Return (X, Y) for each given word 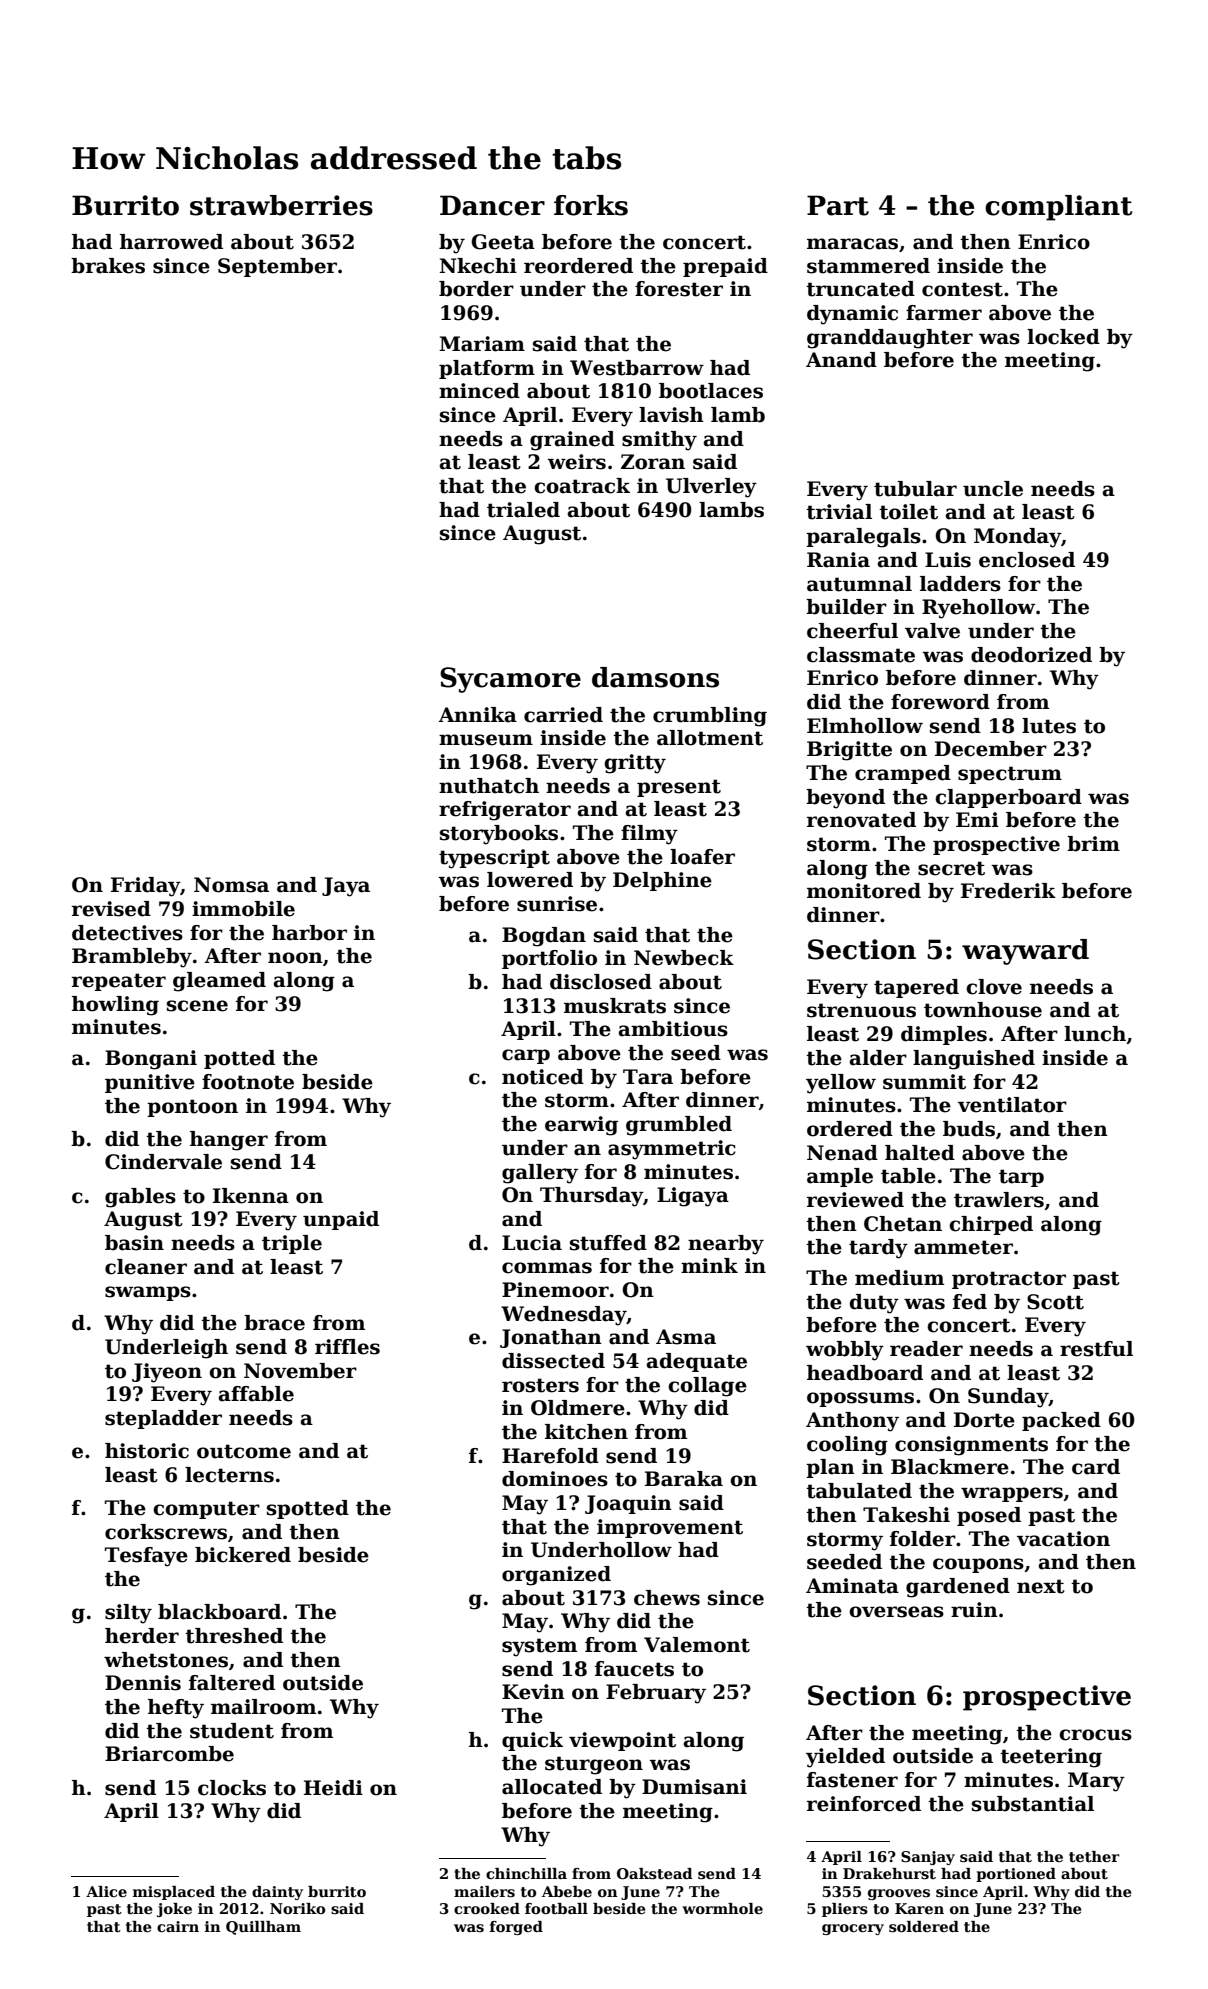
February (656, 1694)
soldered (924, 1927)
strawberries (281, 205)
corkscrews (166, 1532)
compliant (1059, 208)
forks (591, 205)
